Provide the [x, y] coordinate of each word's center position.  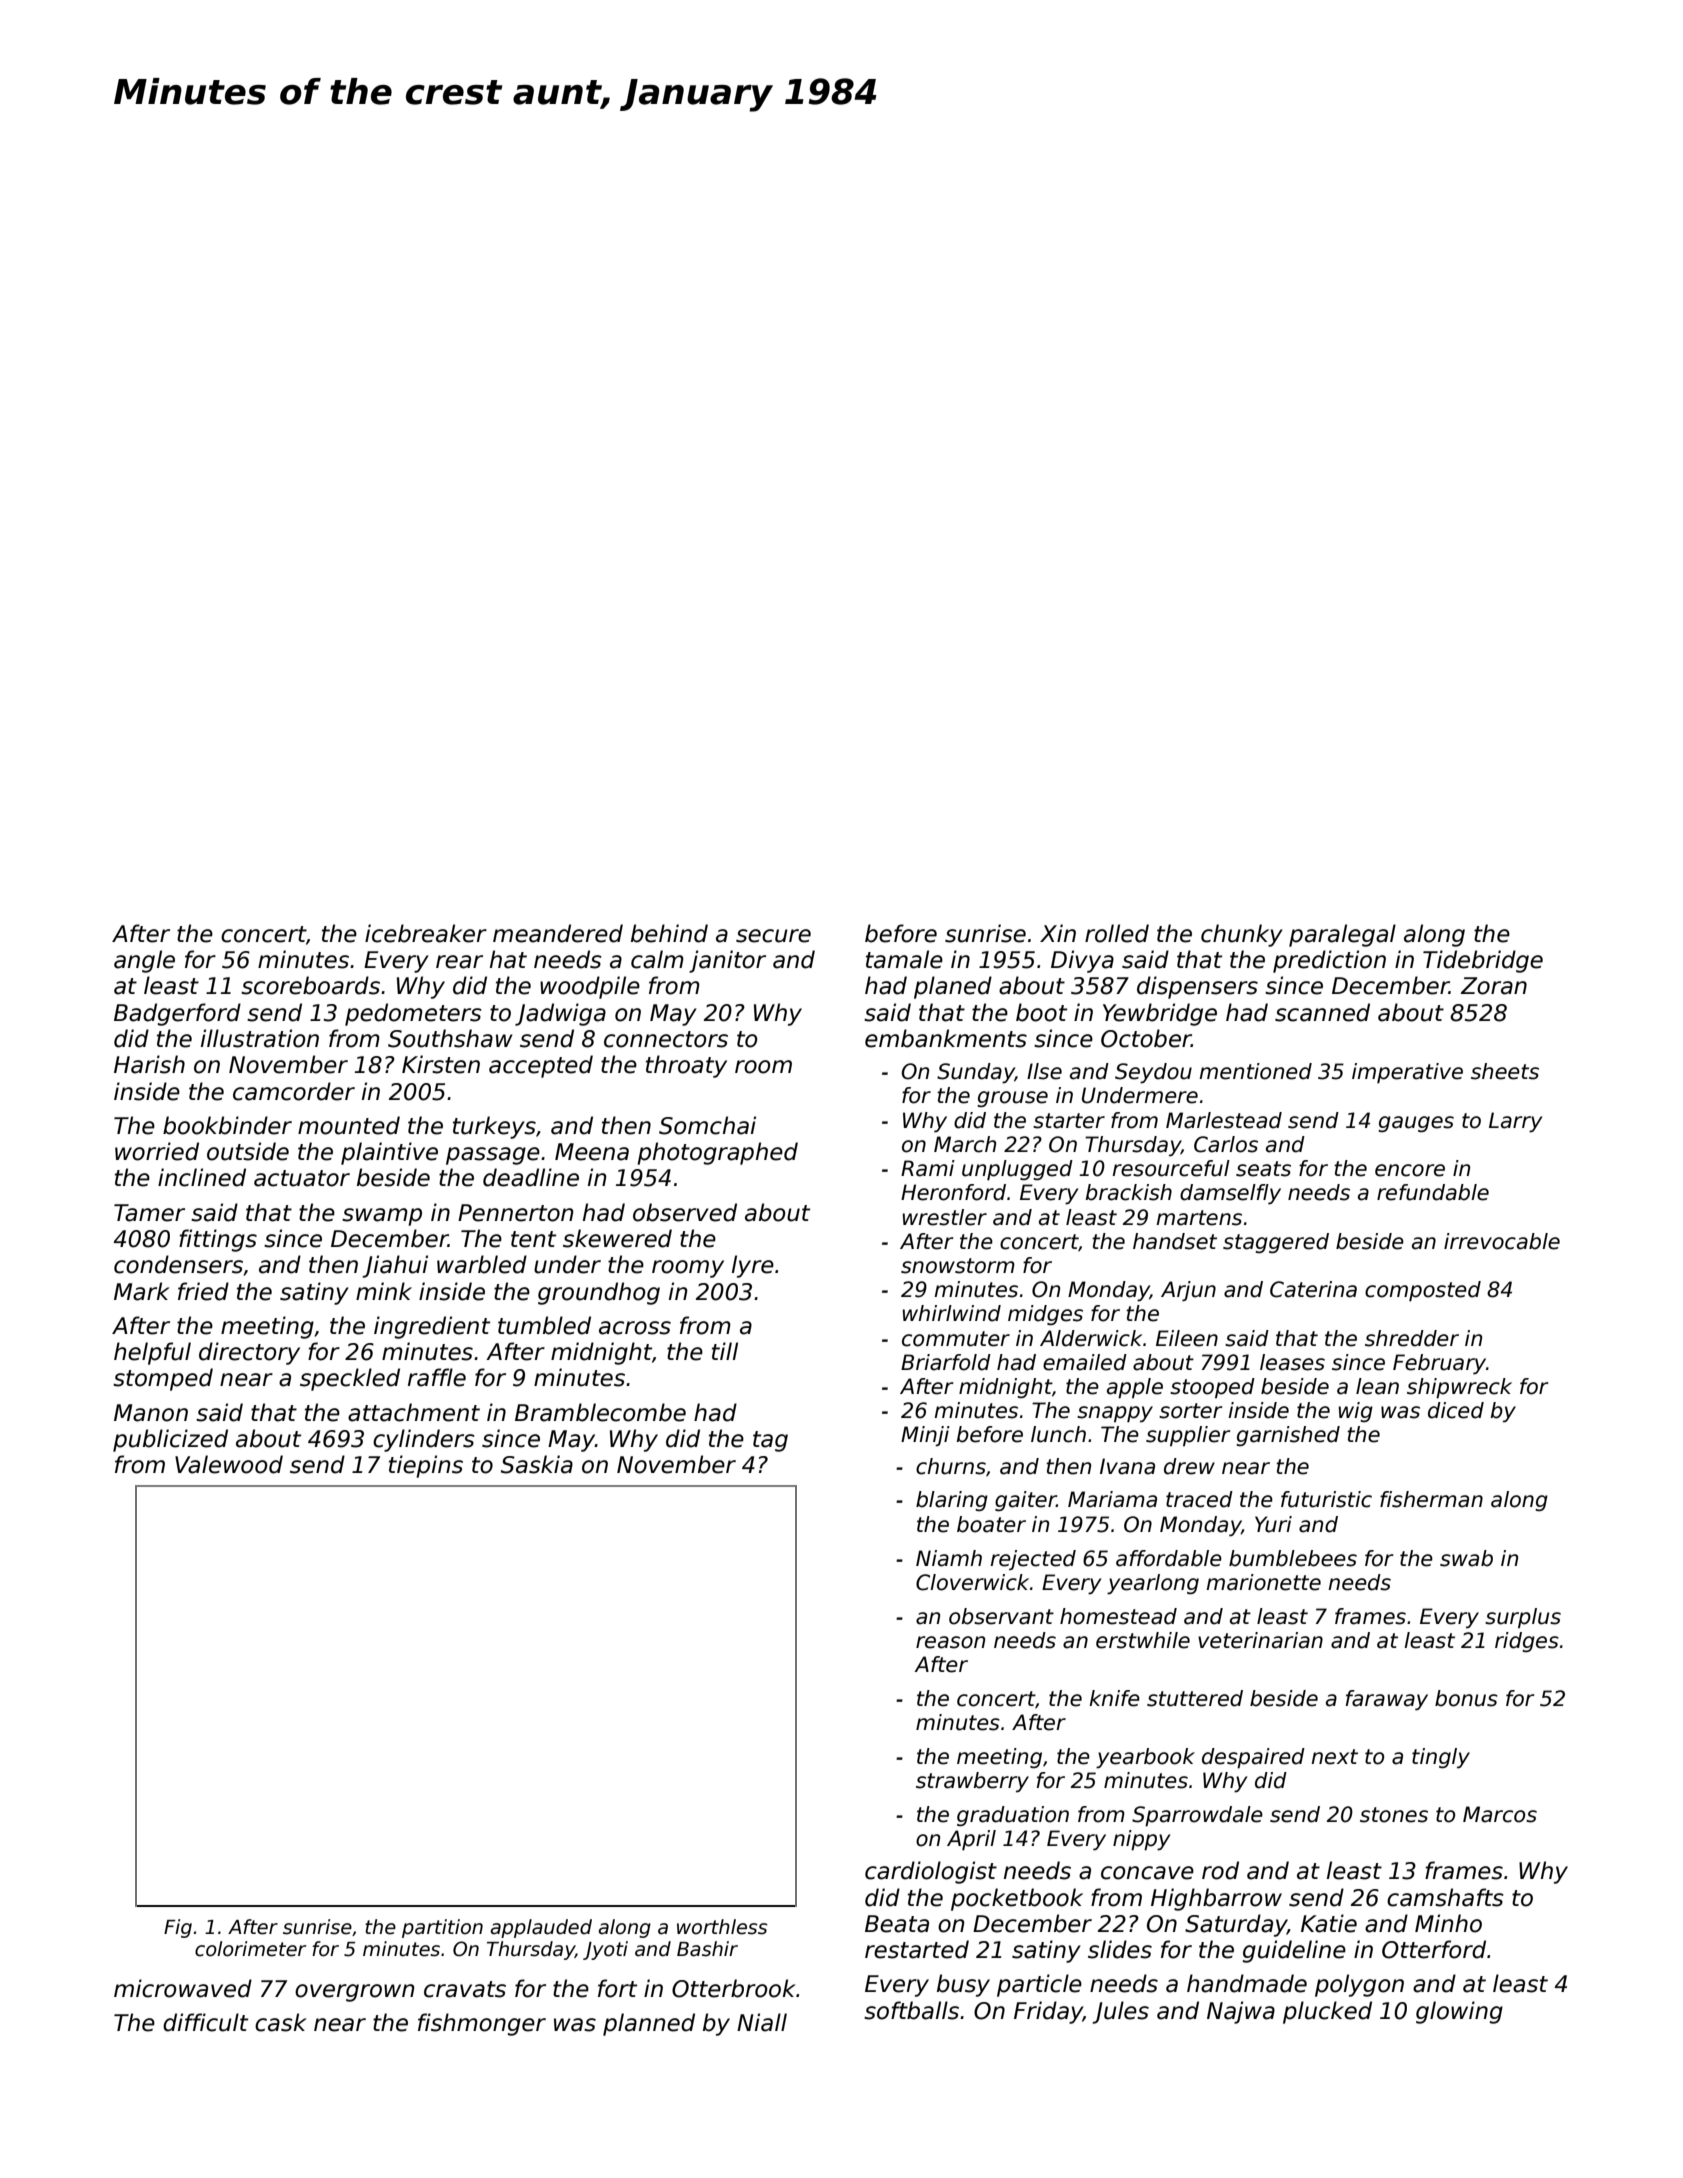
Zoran [1494, 986]
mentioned [1255, 1071]
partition [442, 1928]
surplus [1523, 1618]
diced [1456, 1410]
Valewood [229, 1464]
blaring [952, 1501]
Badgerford [177, 1014]
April [971, 1840]
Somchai [707, 1125]
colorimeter [250, 1949]
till [725, 1351]
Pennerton [516, 1213]
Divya [1082, 961]
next [1334, 1757]
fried [203, 1291]
